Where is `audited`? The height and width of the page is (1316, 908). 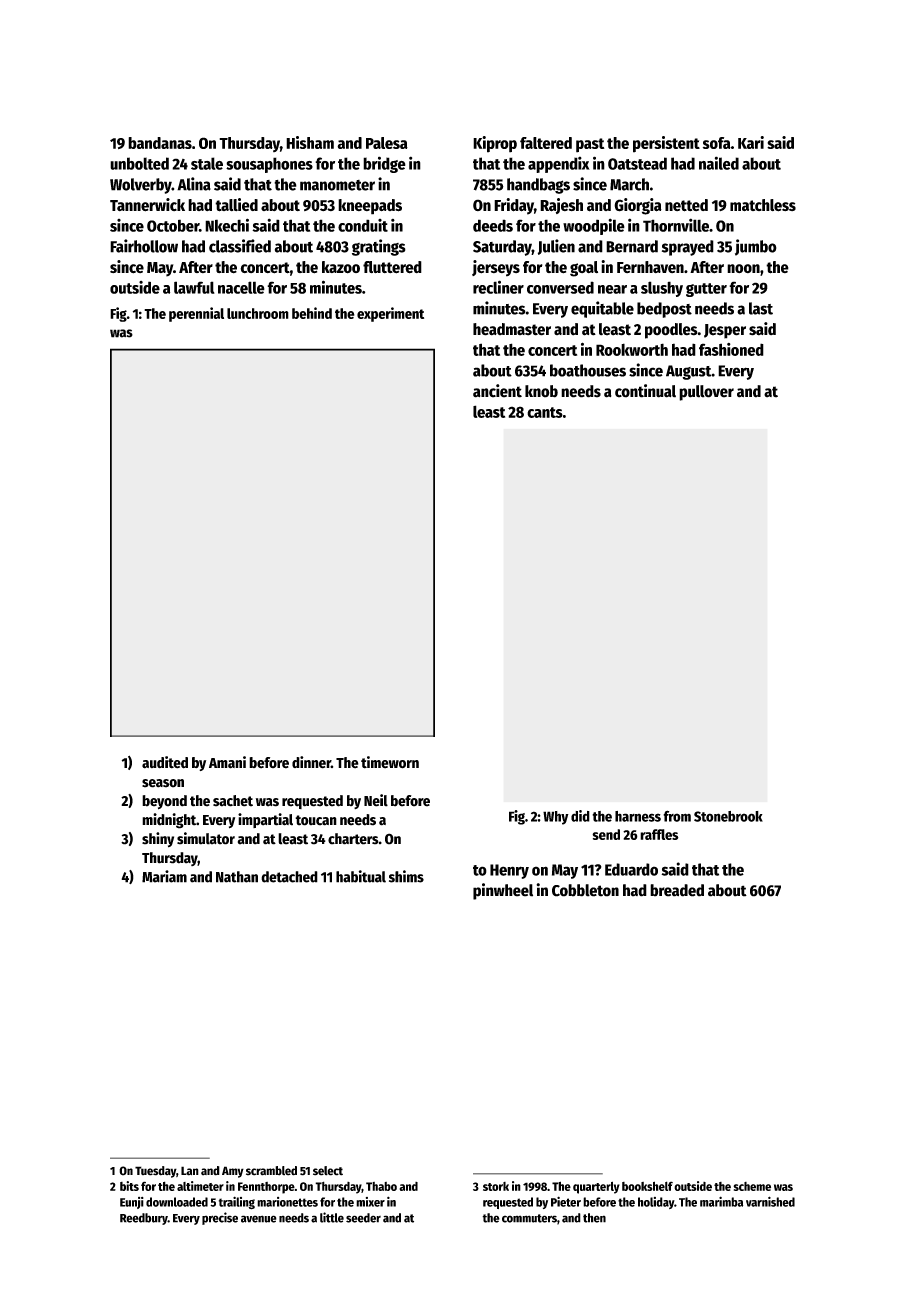 audited is located at coordinates (165, 762).
